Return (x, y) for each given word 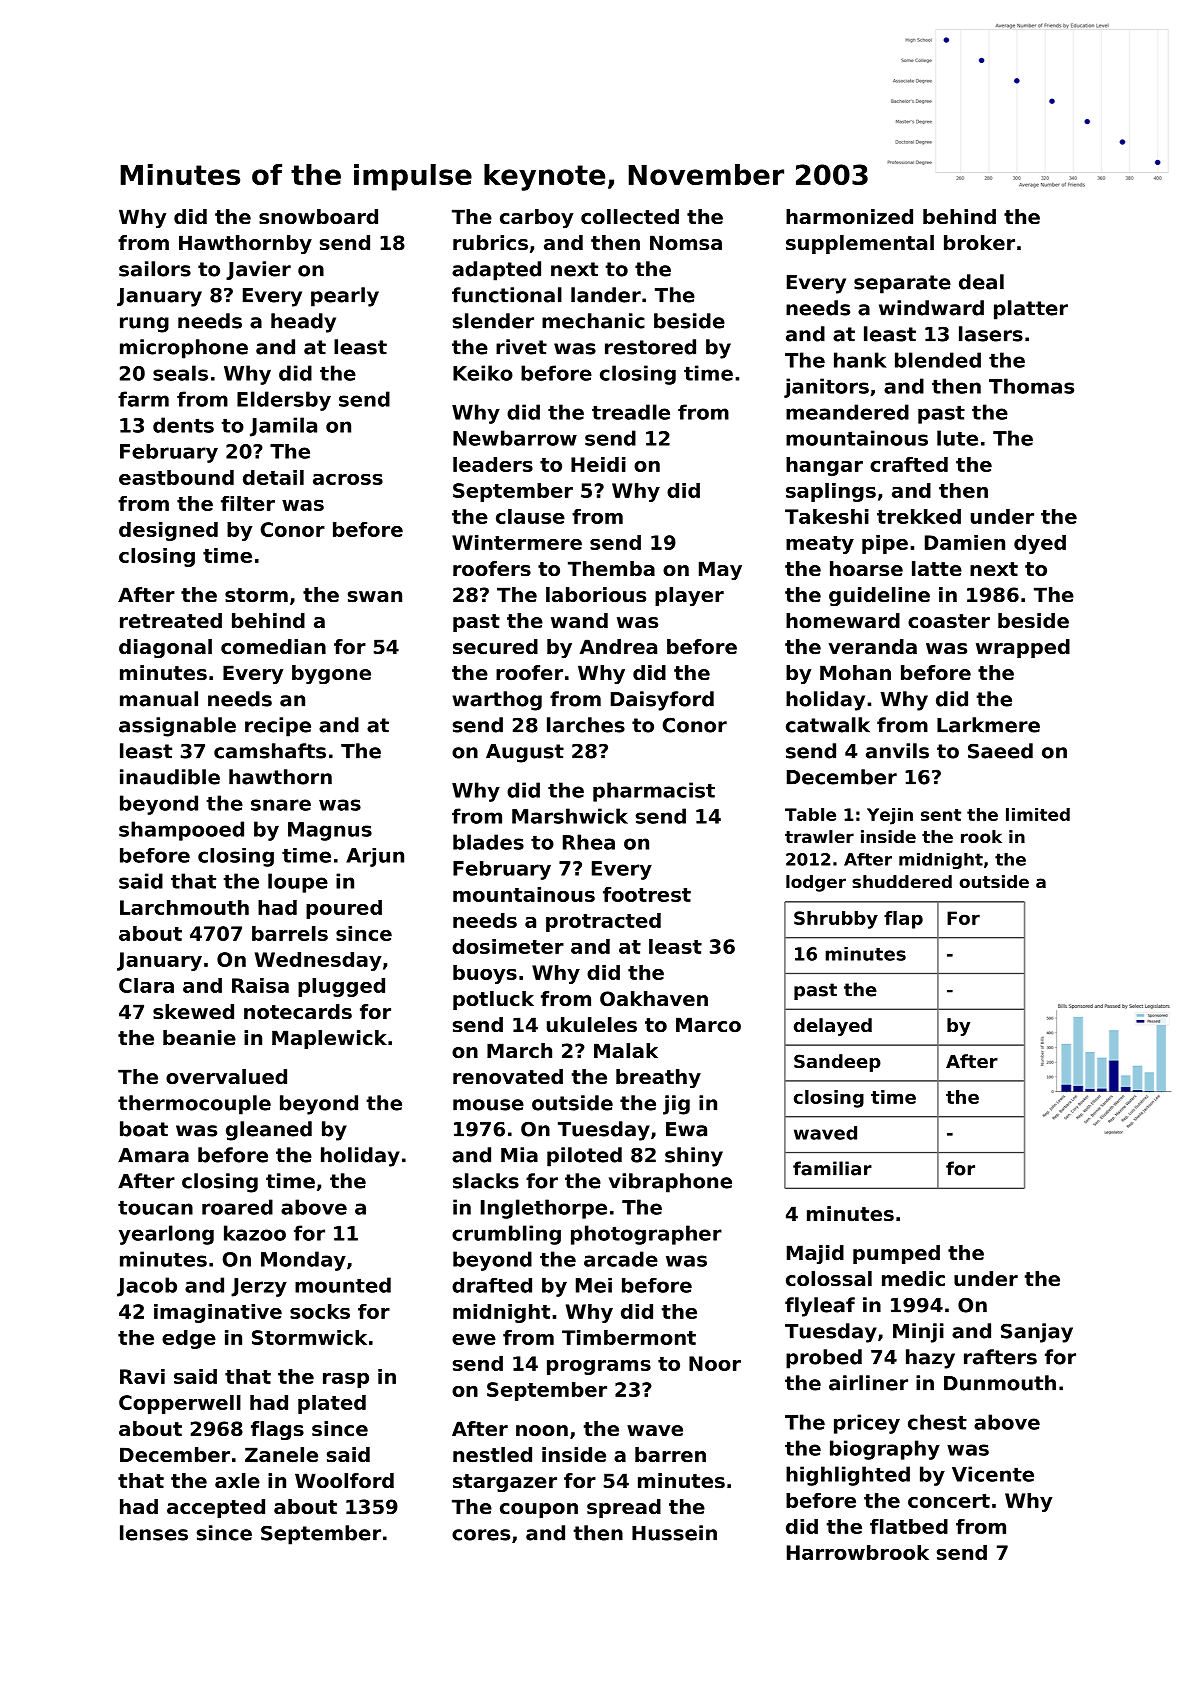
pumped (896, 1254)
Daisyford (662, 701)
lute (957, 438)
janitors (826, 388)
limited (1038, 814)
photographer (646, 1235)
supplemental (860, 244)
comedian (273, 647)
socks (320, 1311)
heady (303, 323)
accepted (216, 1508)
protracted (603, 922)
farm (143, 399)
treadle (631, 412)
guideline (879, 596)
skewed (193, 1012)
